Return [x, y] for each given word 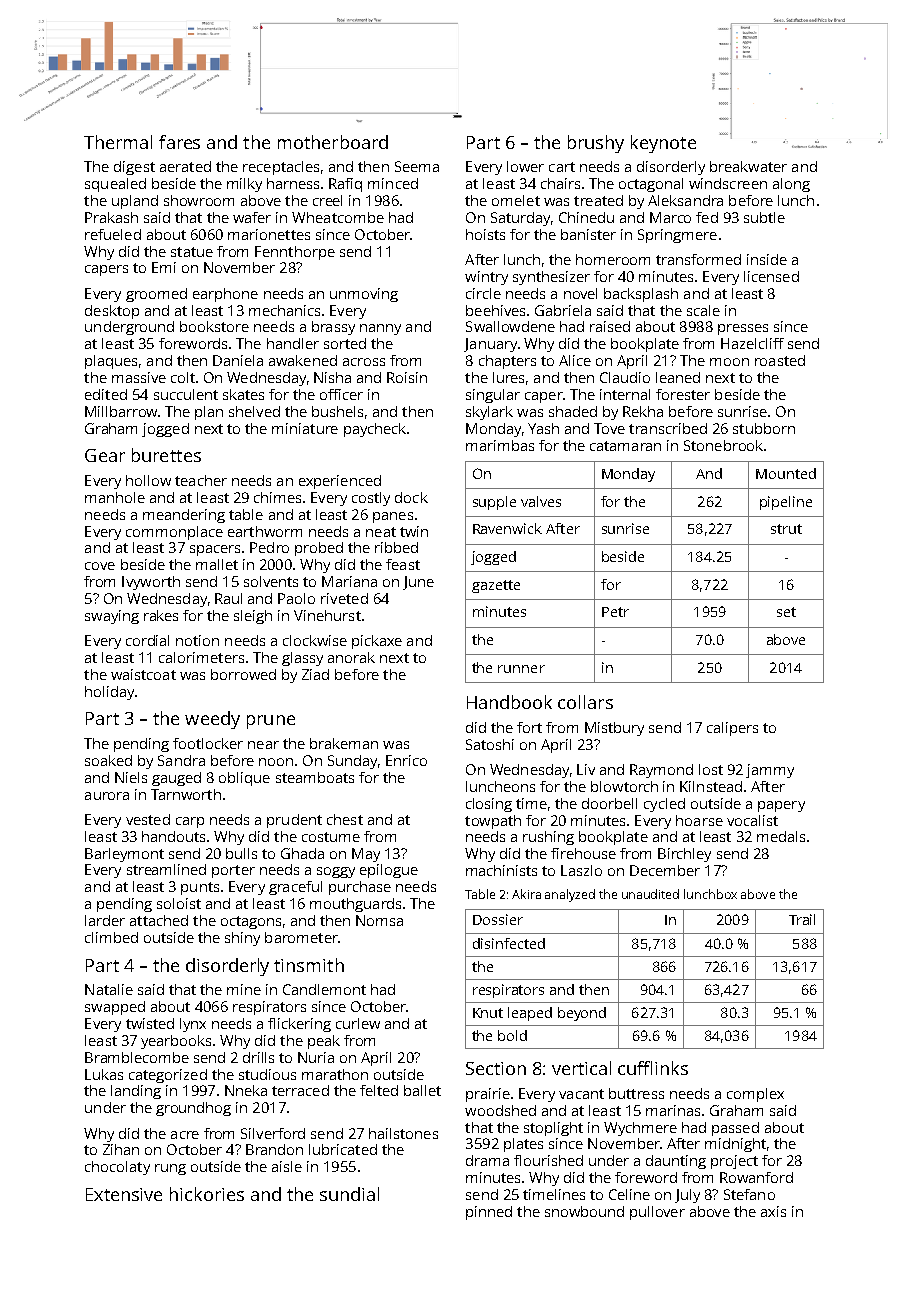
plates [523, 1145]
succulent [186, 394]
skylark [489, 413]
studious [267, 1074]
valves [541, 501]
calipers [732, 729]
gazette [496, 586]
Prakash [111, 217]
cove [100, 566]
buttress [636, 1093]
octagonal [651, 185]
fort [529, 727]
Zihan [121, 1149]
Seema [417, 166]
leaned [678, 377]
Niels [131, 777]
